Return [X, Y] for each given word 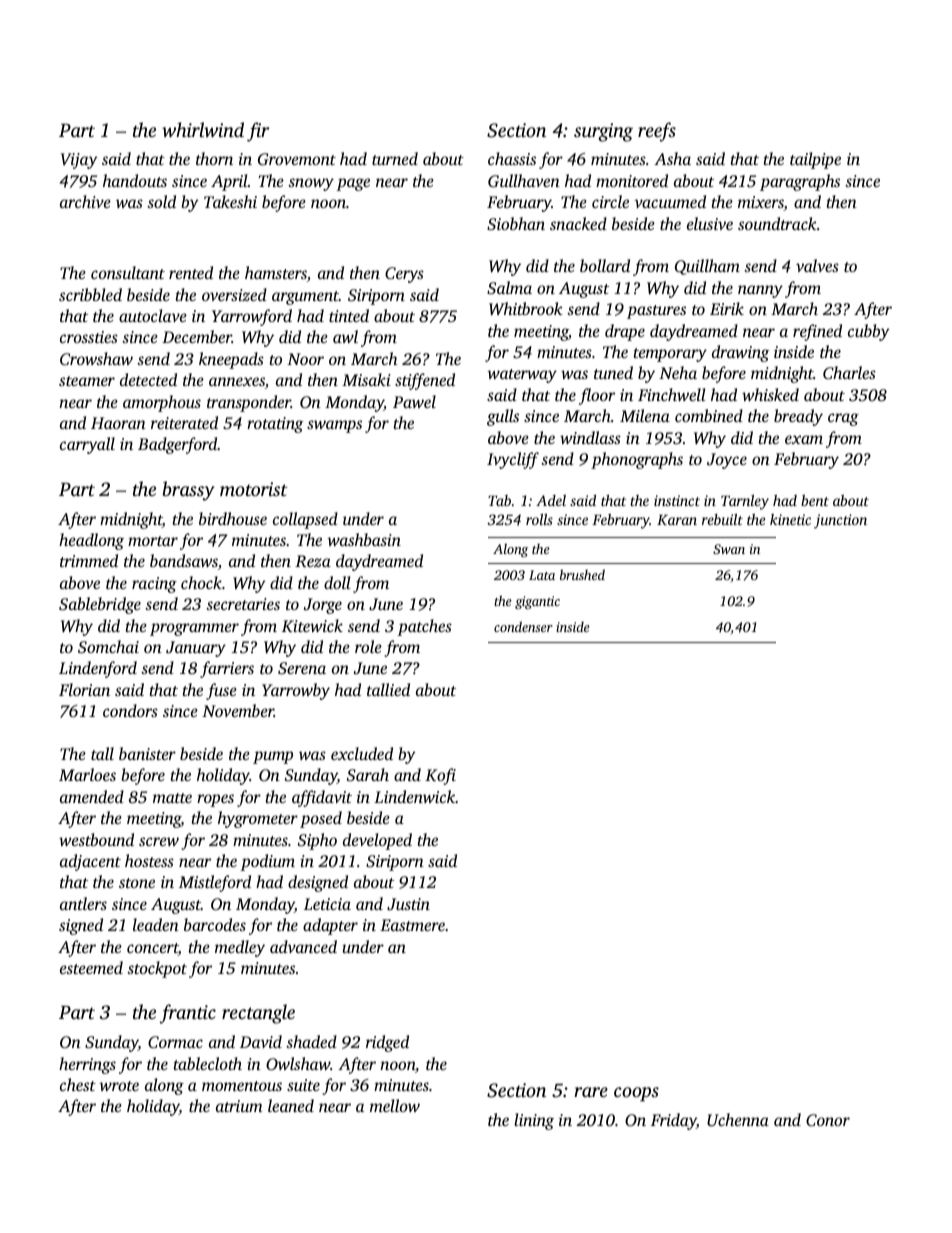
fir [258, 132]
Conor [828, 1120]
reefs [657, 132]
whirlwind [203, 129]
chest [78, 1084]
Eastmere [412, 925]
